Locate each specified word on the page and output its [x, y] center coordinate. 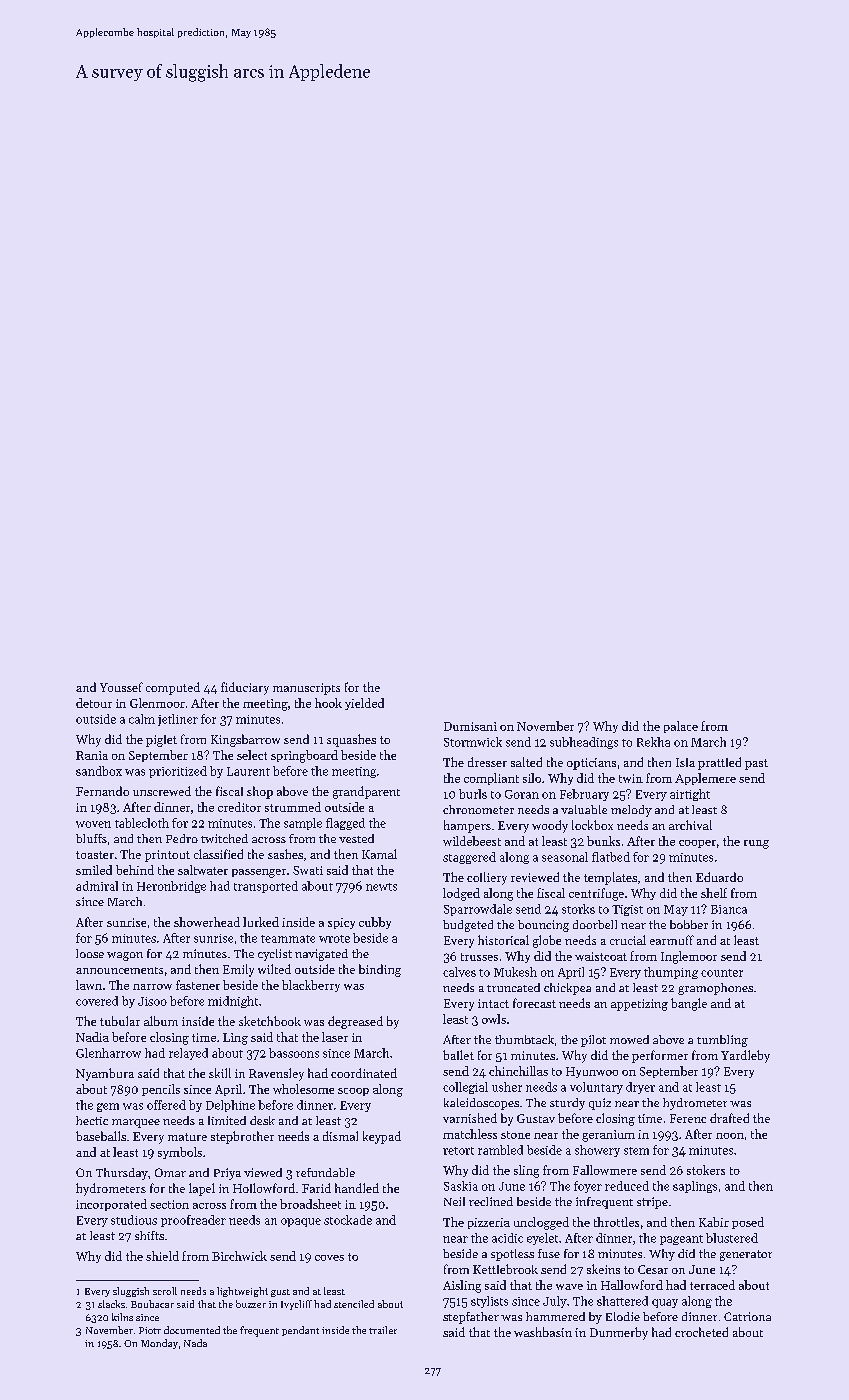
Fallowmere [605, 1170]
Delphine [230, 1106]
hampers [467, 826]
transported [266, 887]
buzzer [251, 1304]
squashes [351, 740]
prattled [719, 763]
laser [335, 1037]
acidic [507, 1238]
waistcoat [601, 956]
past [756, 764]
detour [94, 703]
